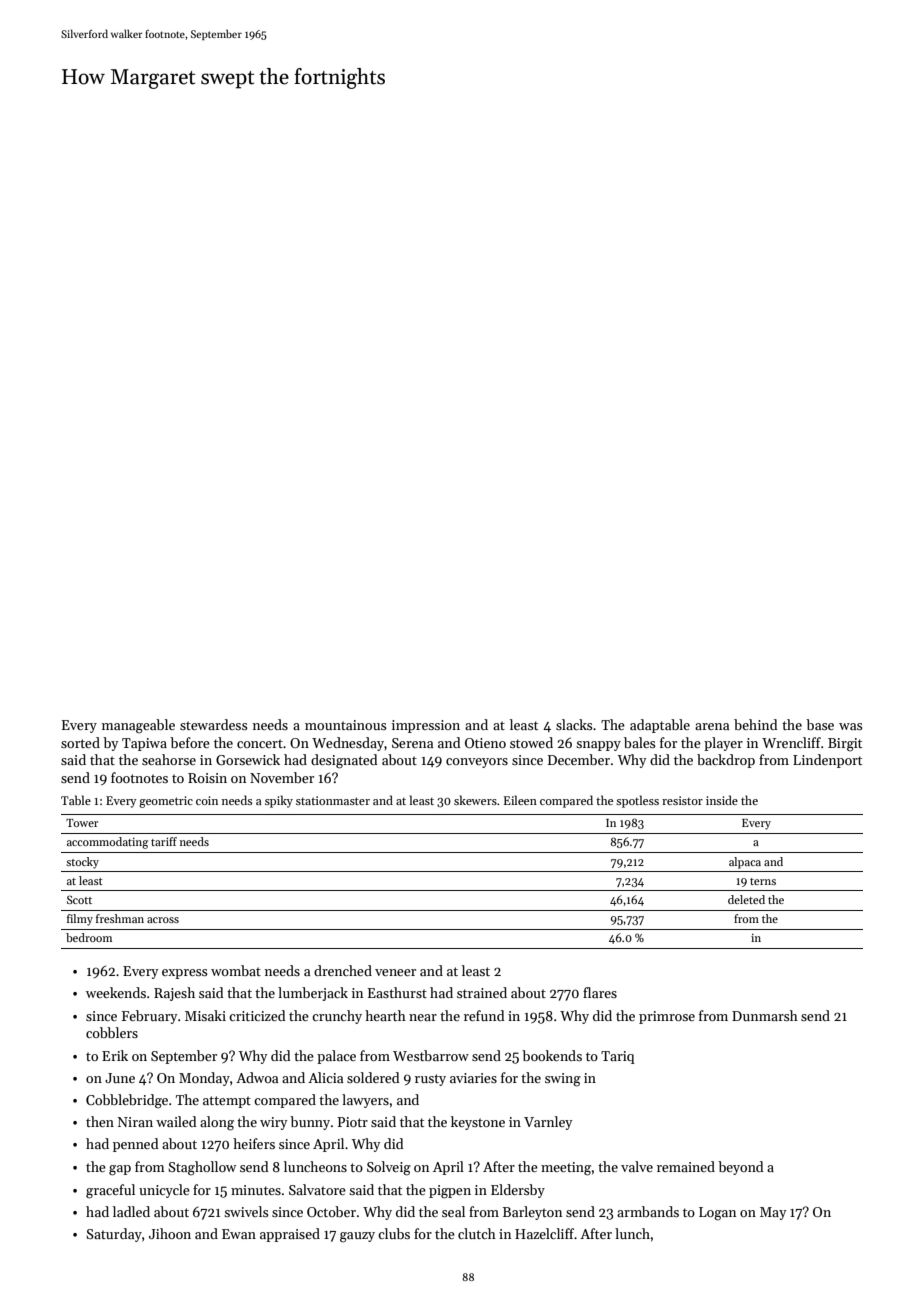 Image resolution: width=924 pixels, height=1308 pixels. What do you see at coordinates (756, 724) in the screenshot?
I see `behind` at bounding box center [756, 724].
